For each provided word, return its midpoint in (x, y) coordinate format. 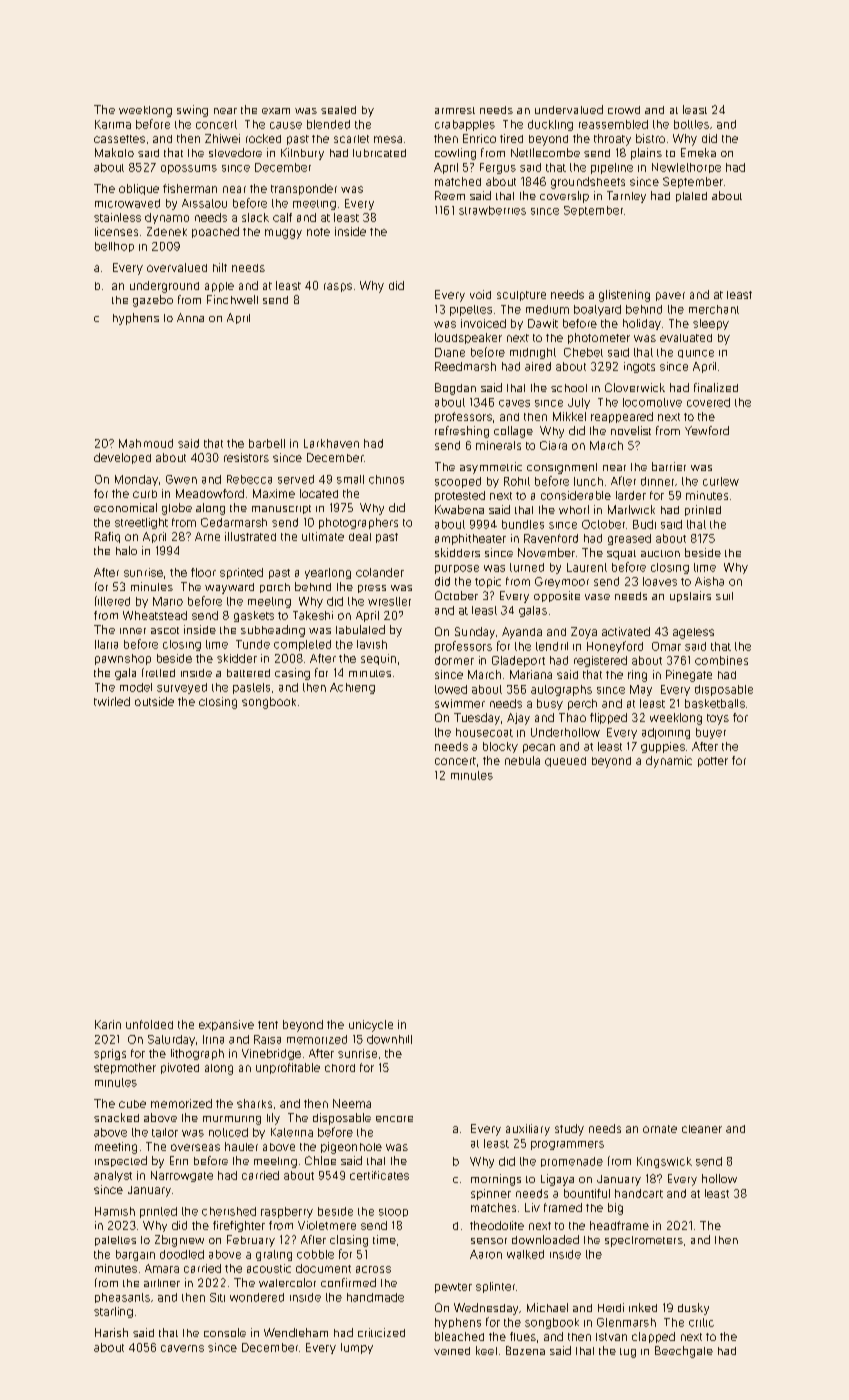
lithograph (197, 1054)
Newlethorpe (686, 168)
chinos (386, 479)
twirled (112, 701)
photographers (358, 523)
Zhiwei (222, 138)
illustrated (250, 536)
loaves (660, 581)
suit (724, 596)
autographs (561, 690)
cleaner (702, 1129)
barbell (267, 443)
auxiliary (528, 1130)
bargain (135, 1255)
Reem (450, 195)
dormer (454, 660)
